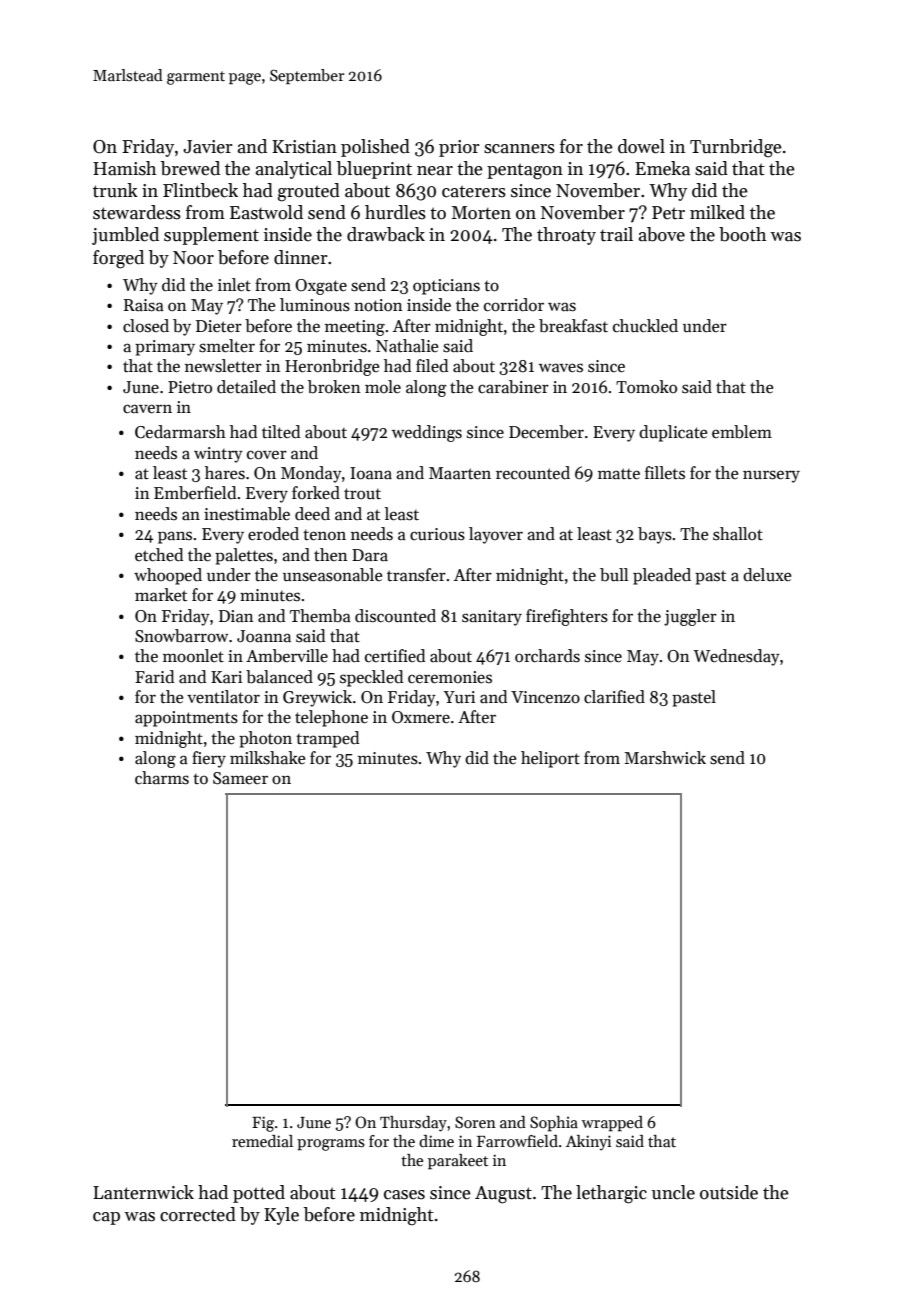  I want to click on Marshwick, so click(665, 758).
